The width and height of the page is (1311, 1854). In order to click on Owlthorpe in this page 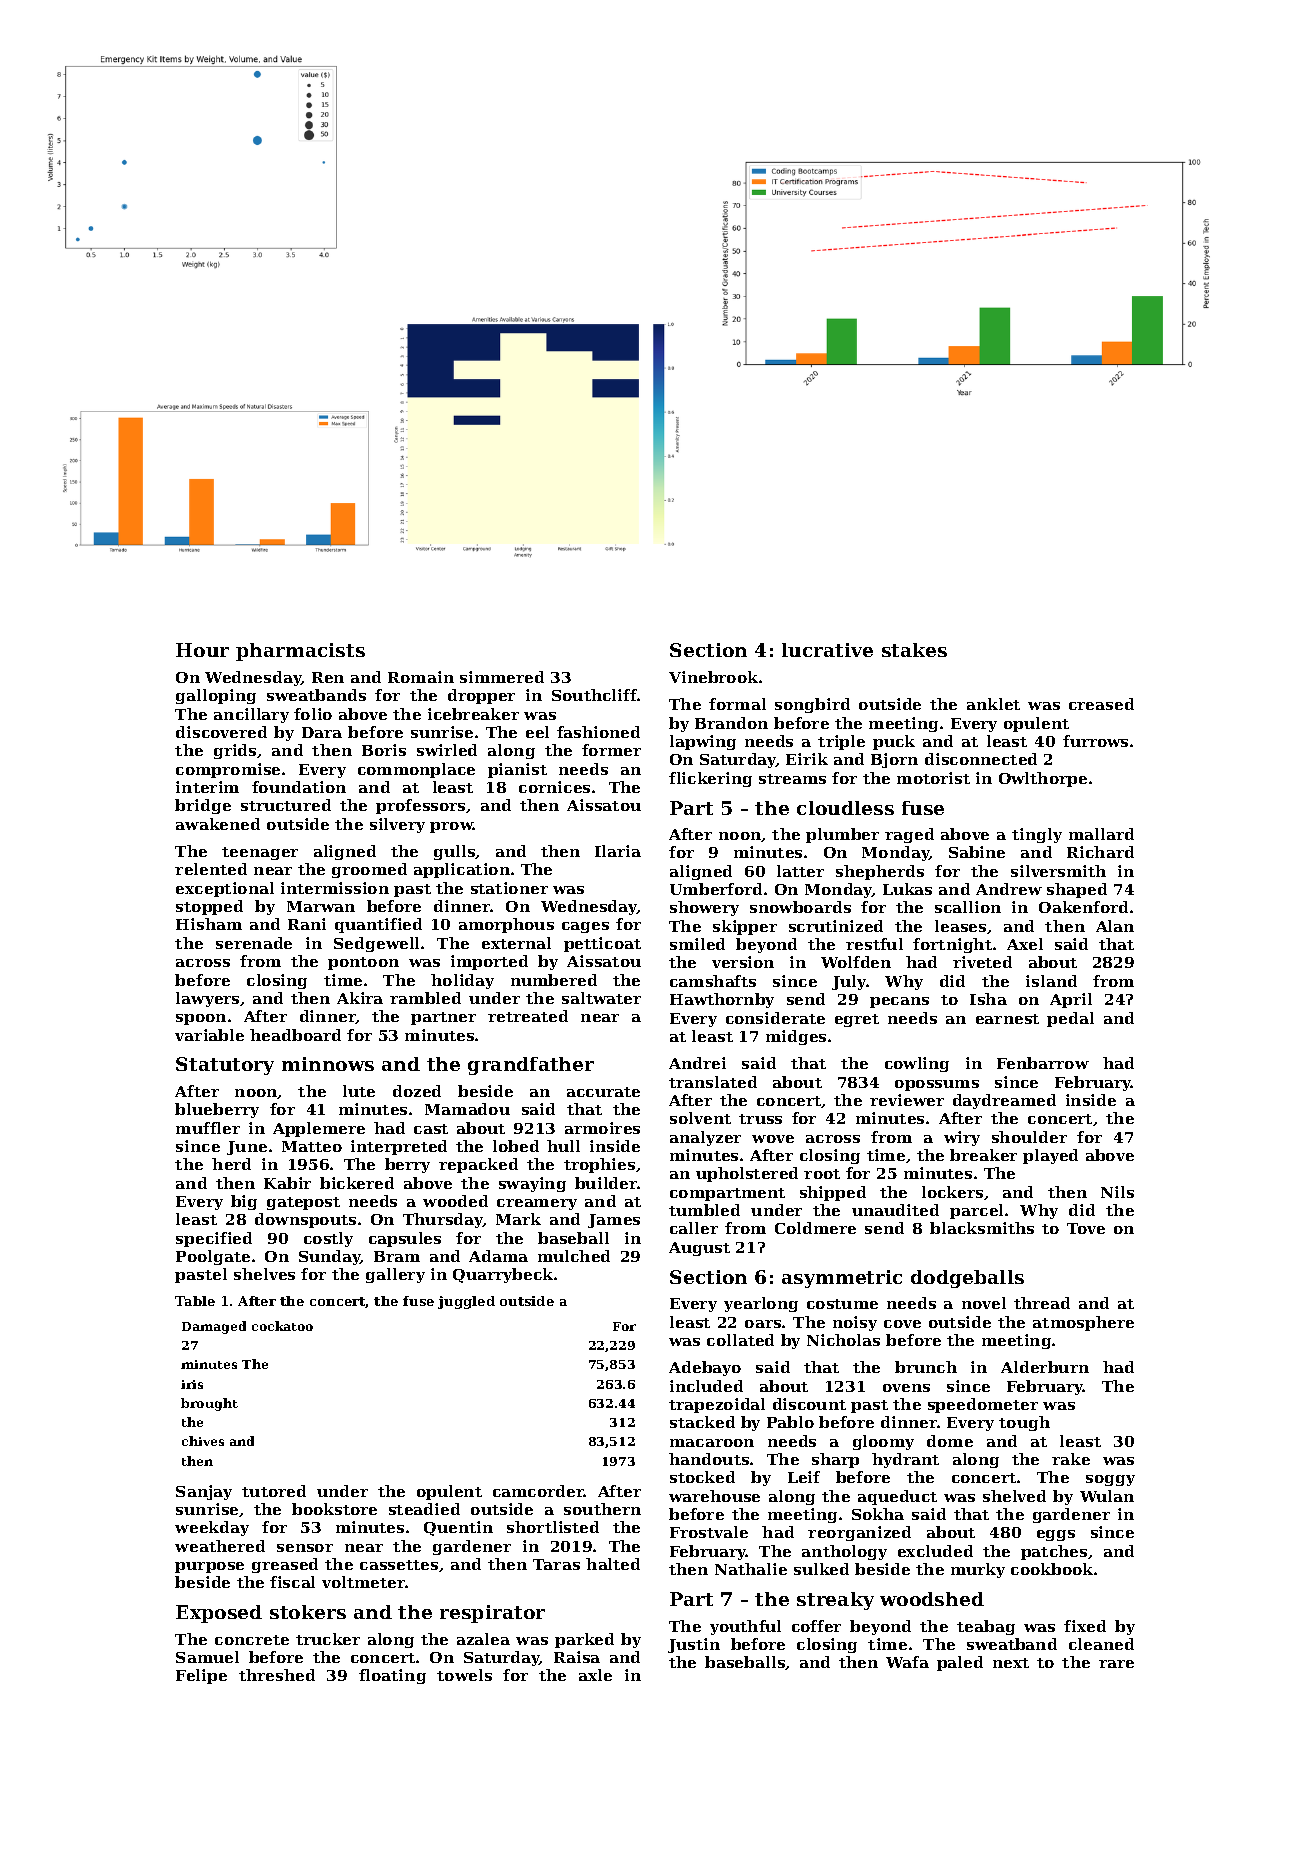, I will do `click(1043, 779)`.
